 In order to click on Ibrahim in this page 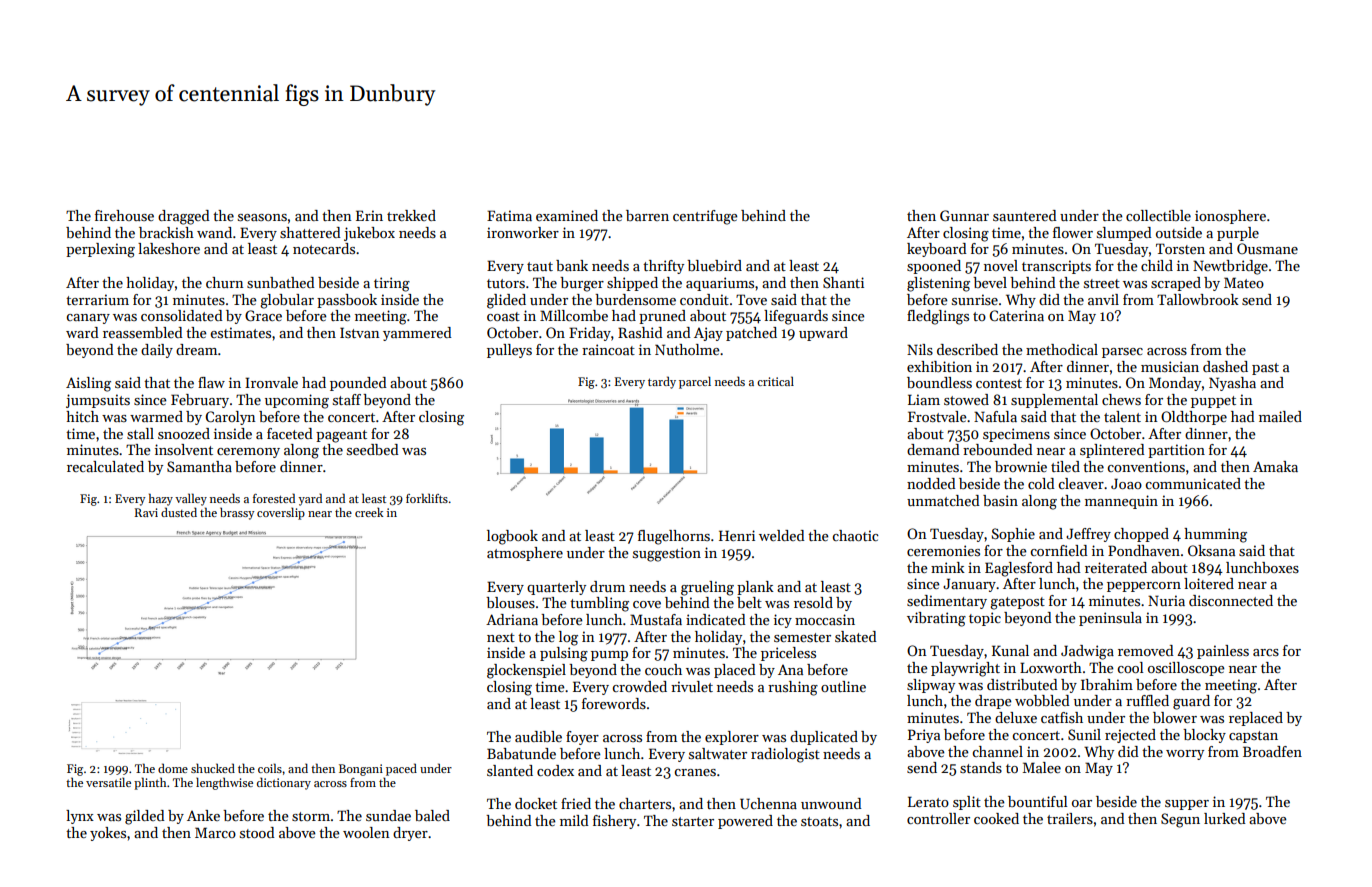, I will do `click(1107, 684)`.
